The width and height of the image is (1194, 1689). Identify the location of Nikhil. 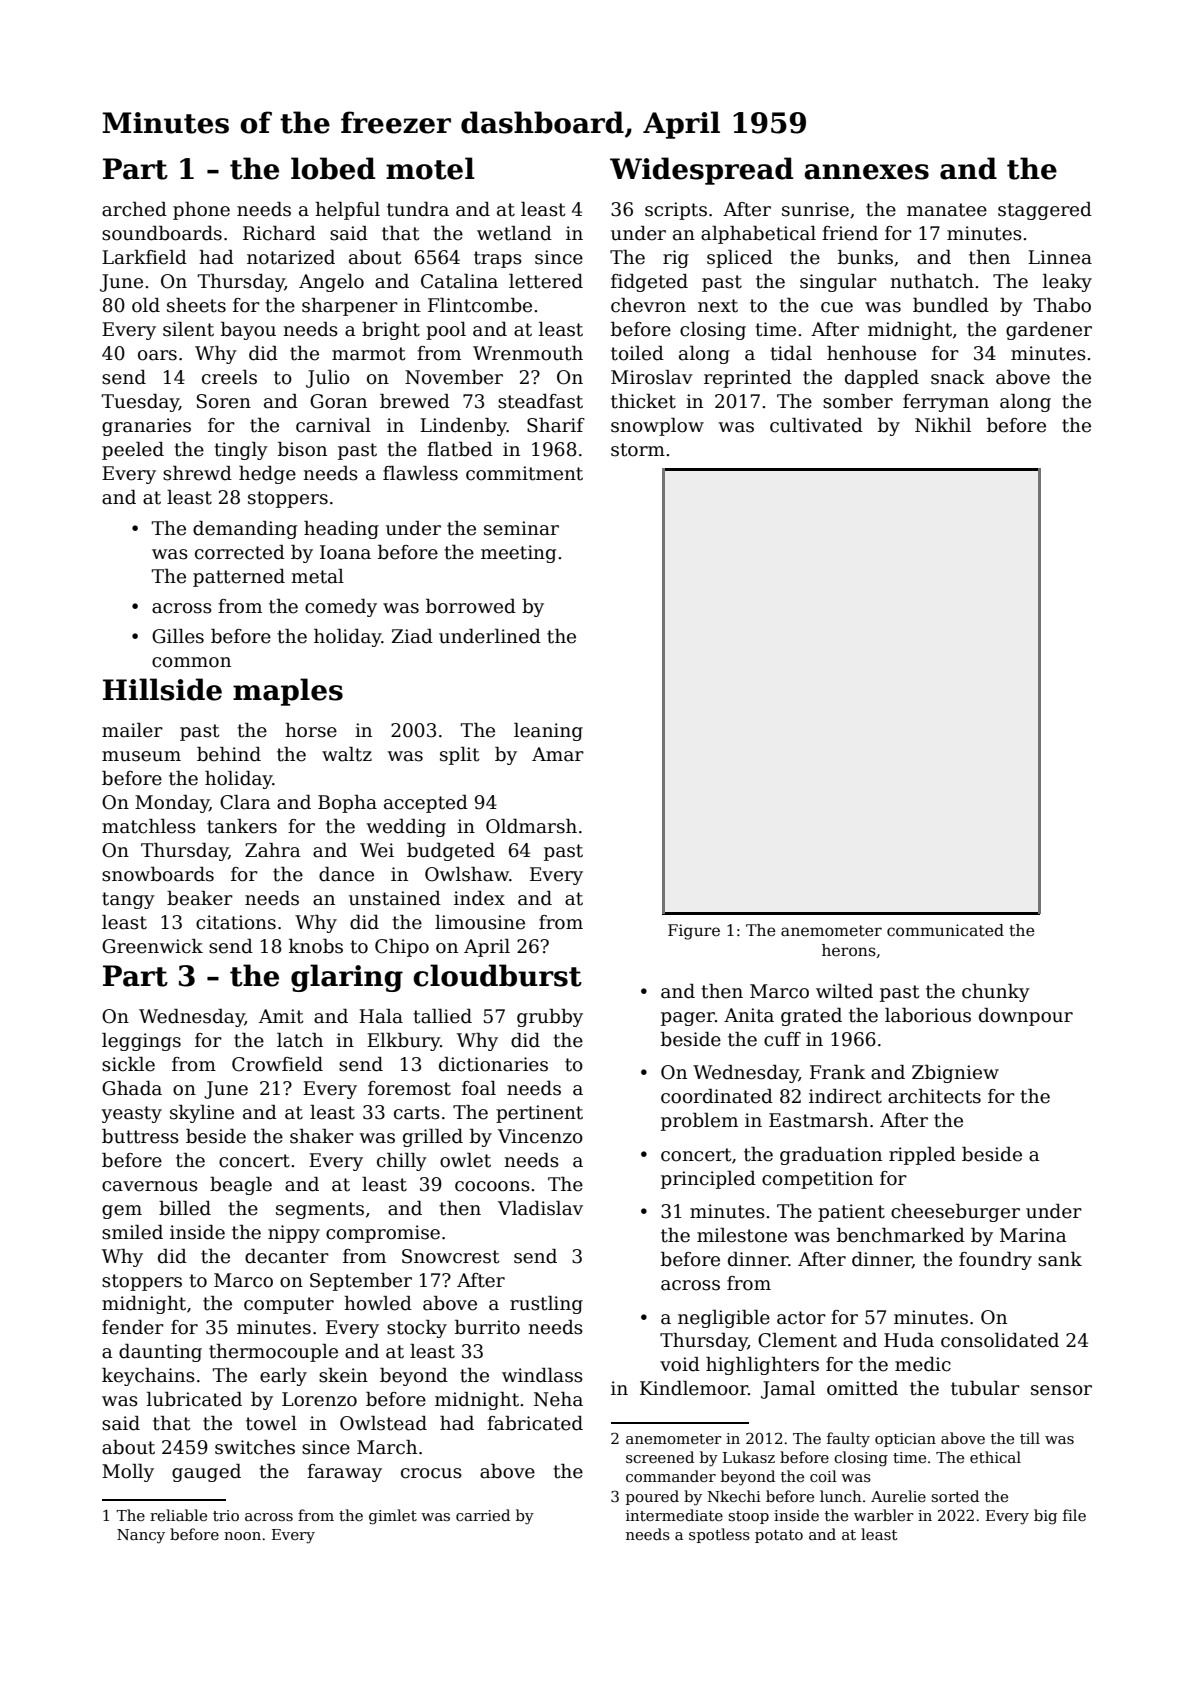
(943, 425).
